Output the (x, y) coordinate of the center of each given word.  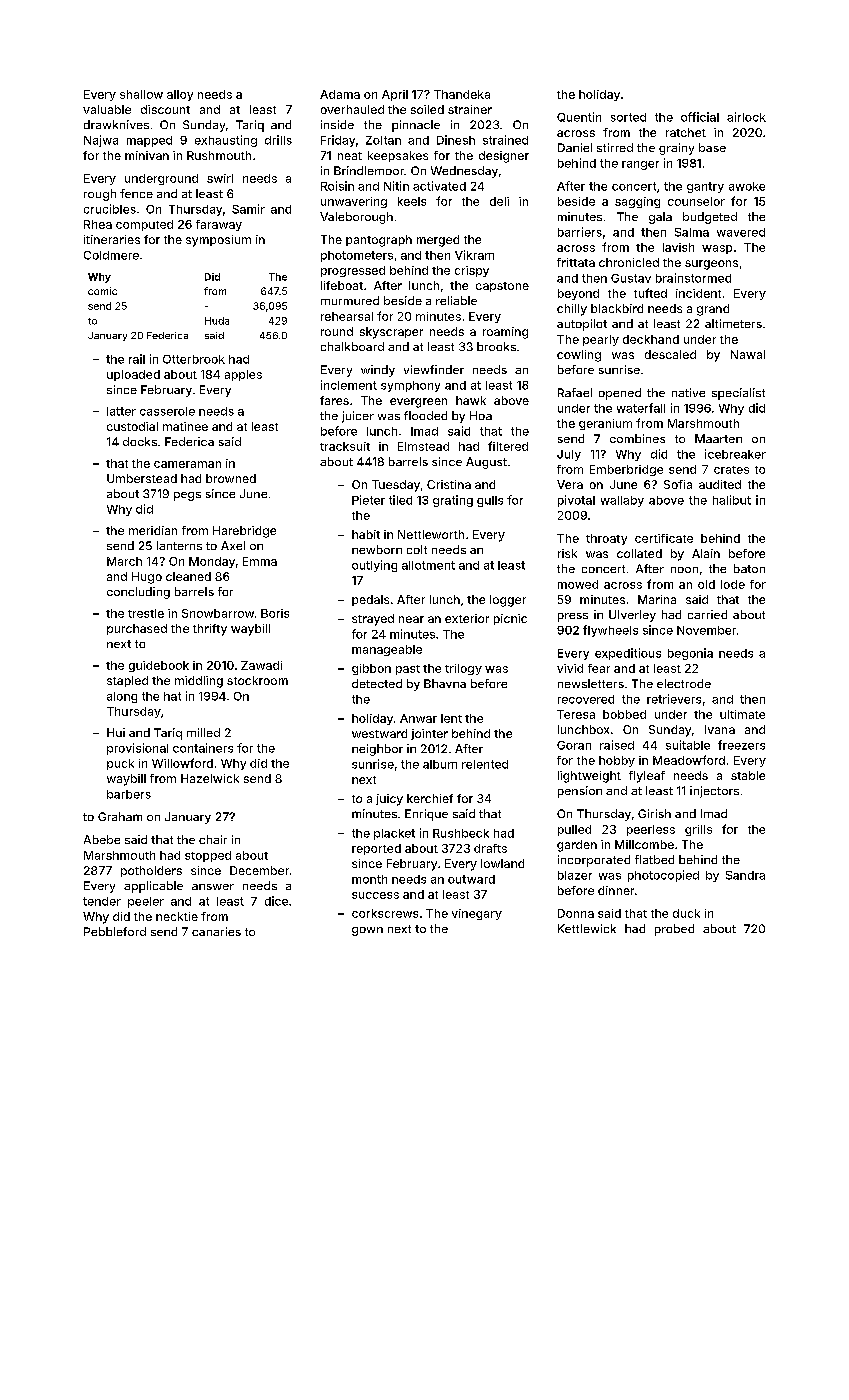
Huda (217, 321)
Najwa (101, 141)
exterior (467, 618)
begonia (690, 654)
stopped (208, 856)
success (375, 895)
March (124, 561)
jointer (429, 734)
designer (504, 157)
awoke (747, 186)
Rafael (575, 392)
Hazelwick (210, 778)
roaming (505, 333)
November (706, 630)
